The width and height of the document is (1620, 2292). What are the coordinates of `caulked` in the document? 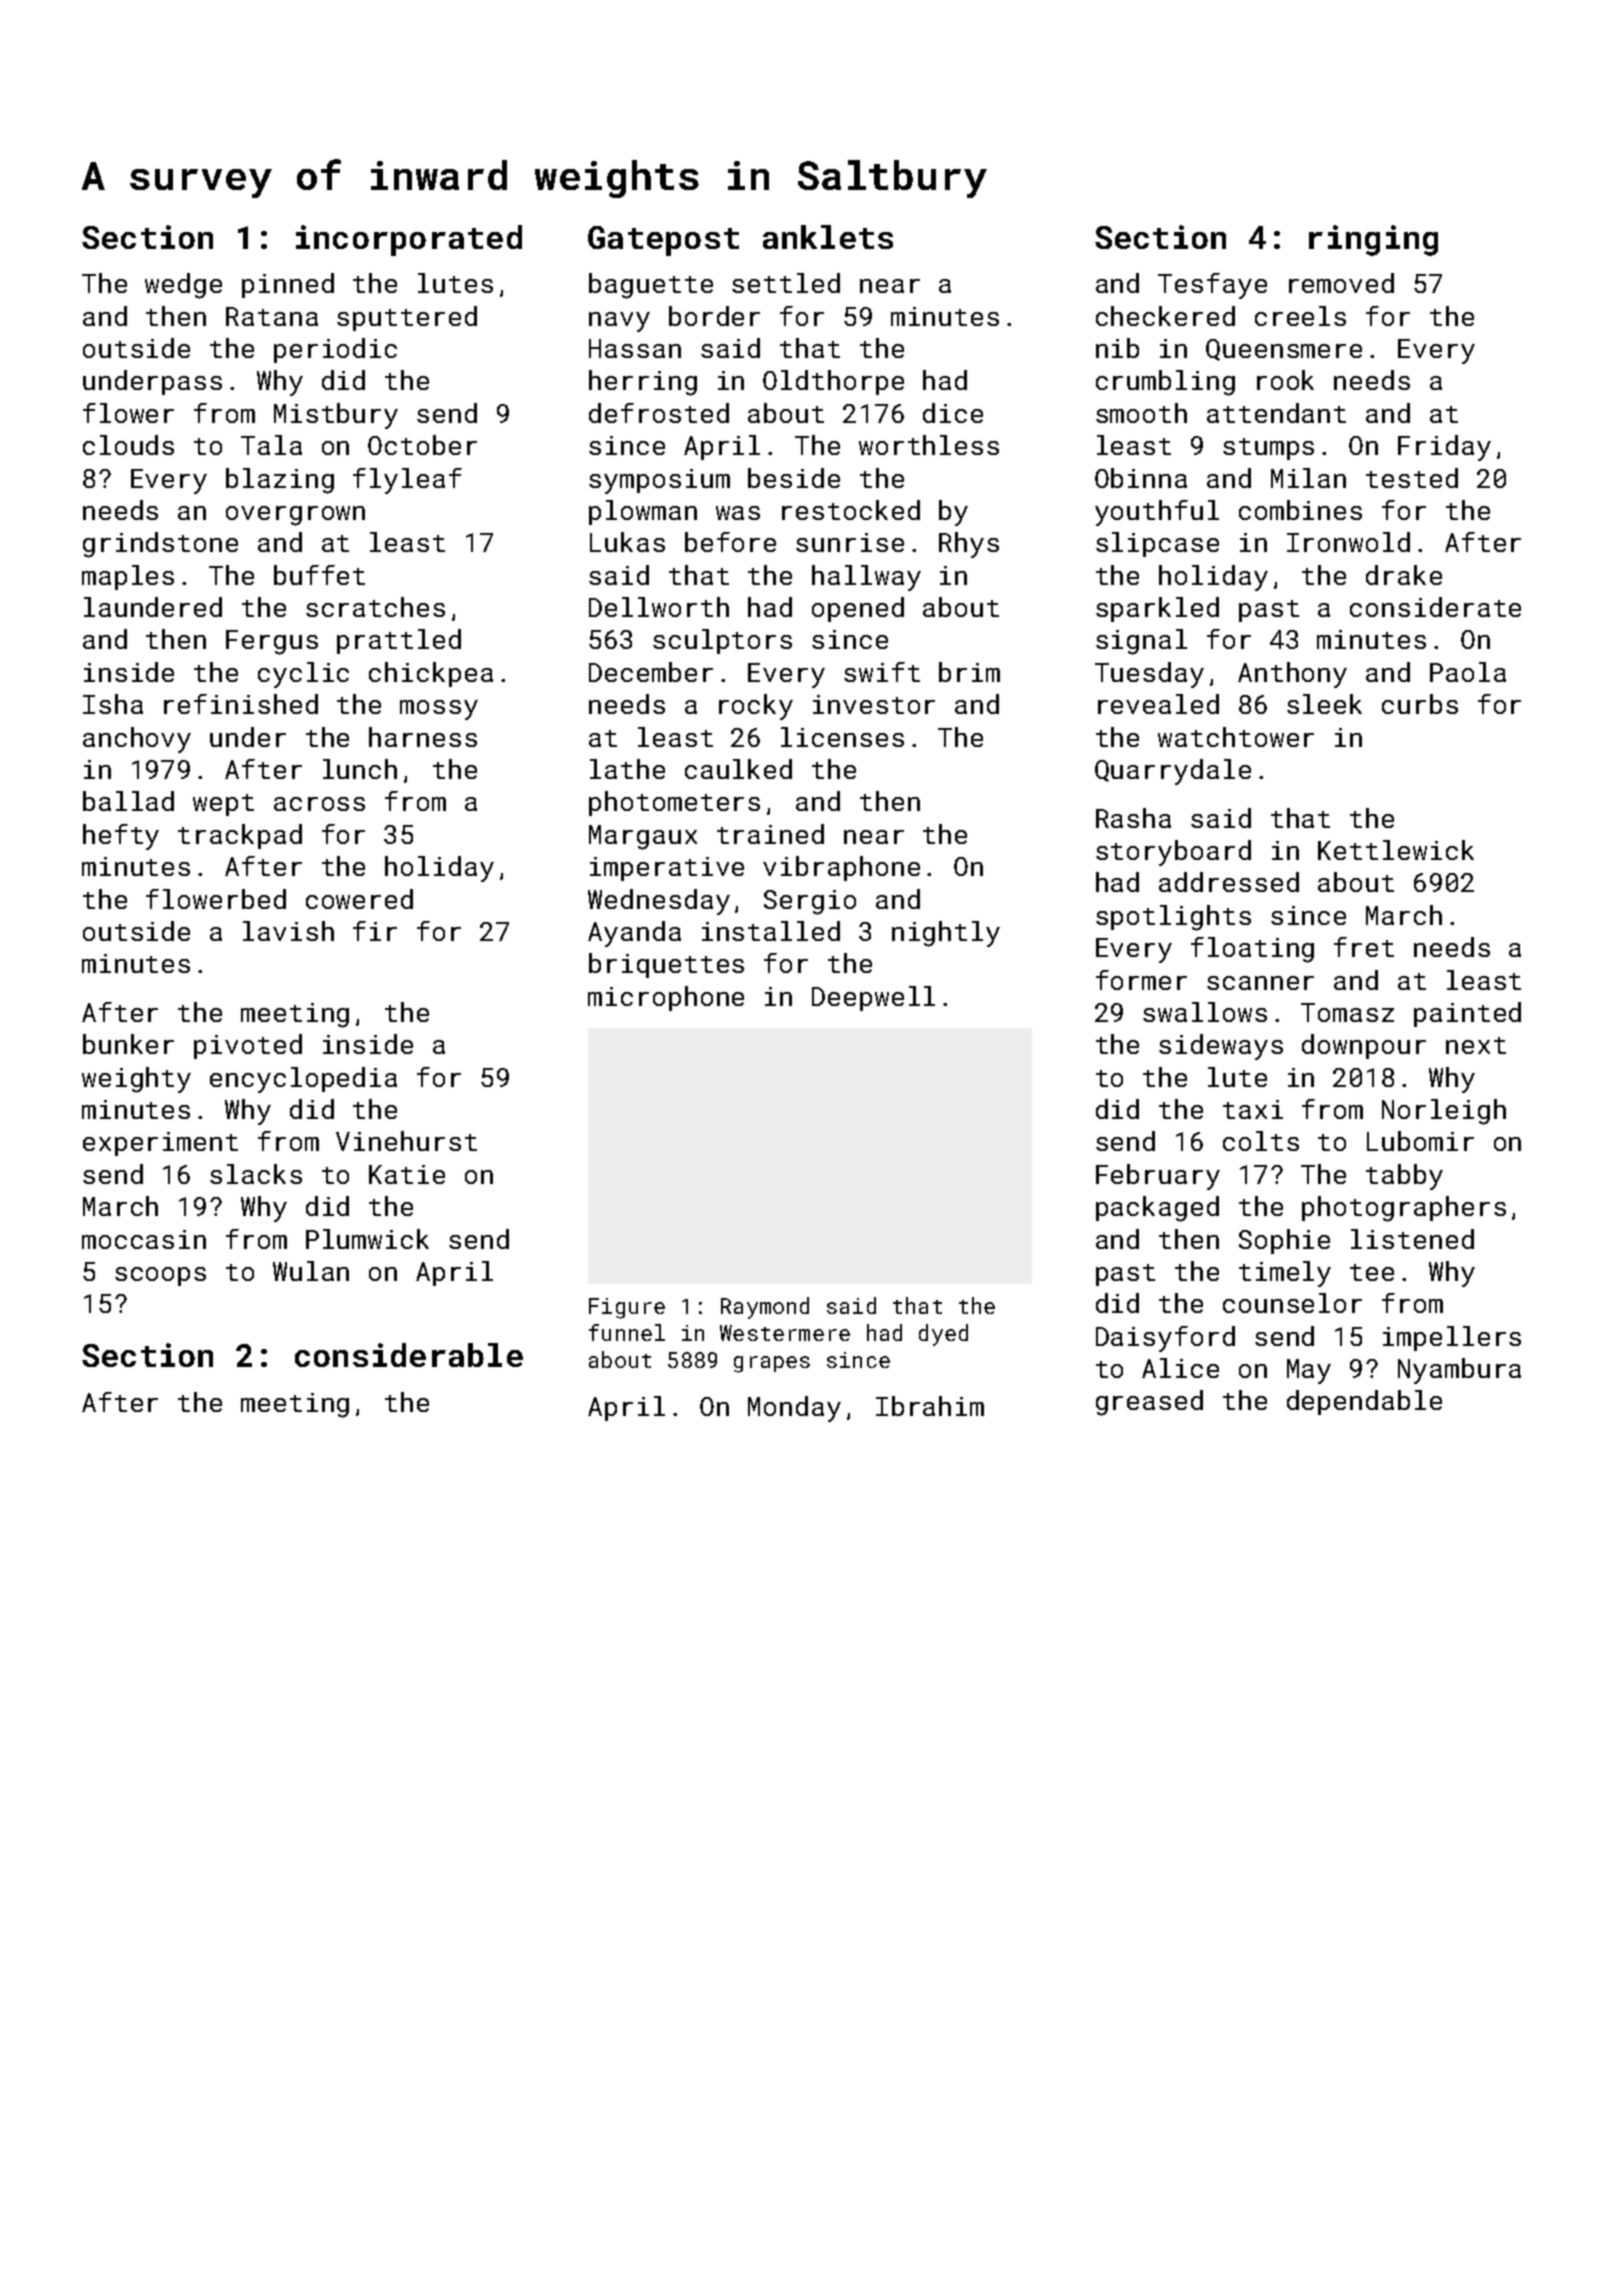 It's located at (738, 769).
